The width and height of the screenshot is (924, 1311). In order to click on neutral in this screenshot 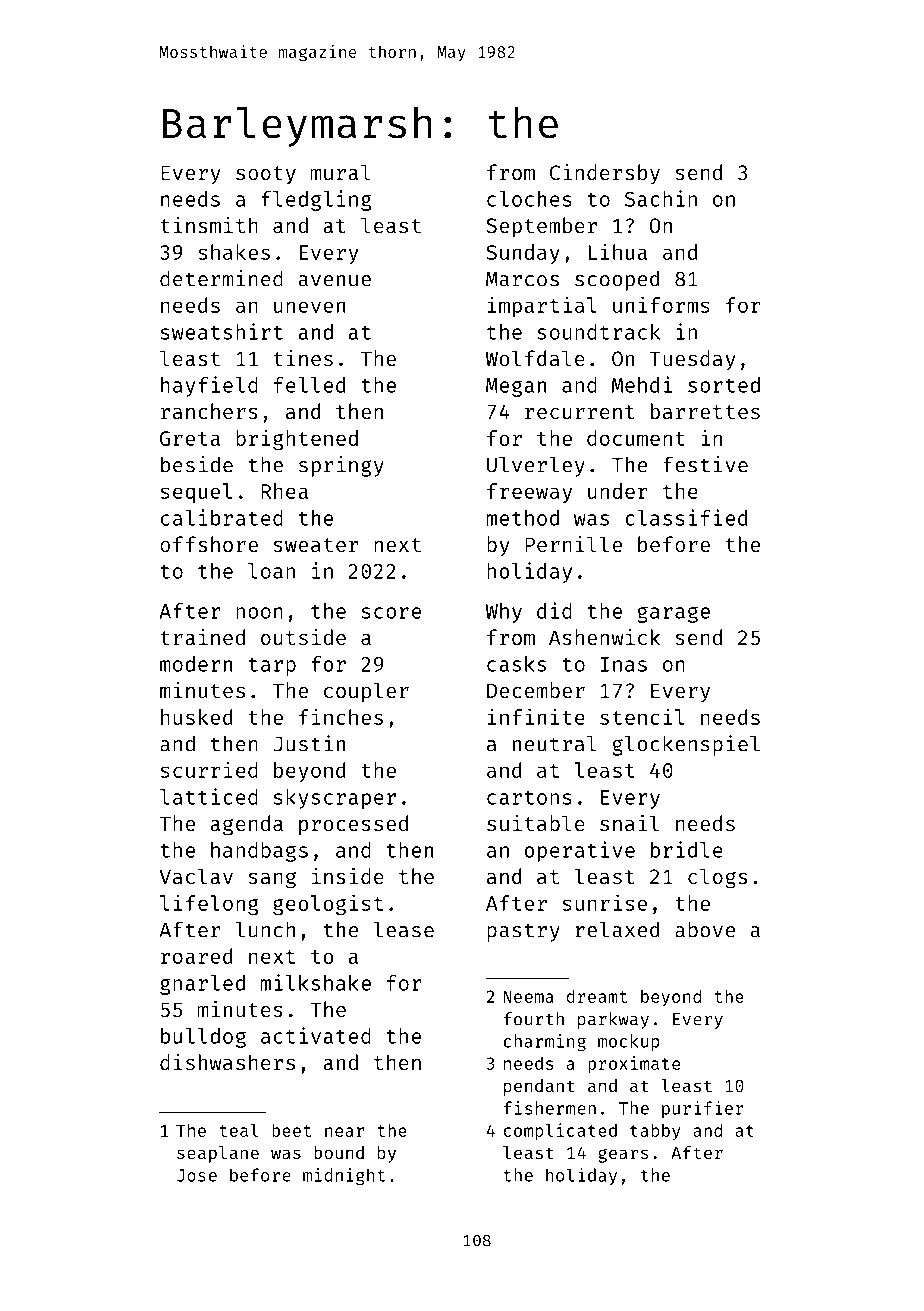, I will do `click(555, 744)`.
